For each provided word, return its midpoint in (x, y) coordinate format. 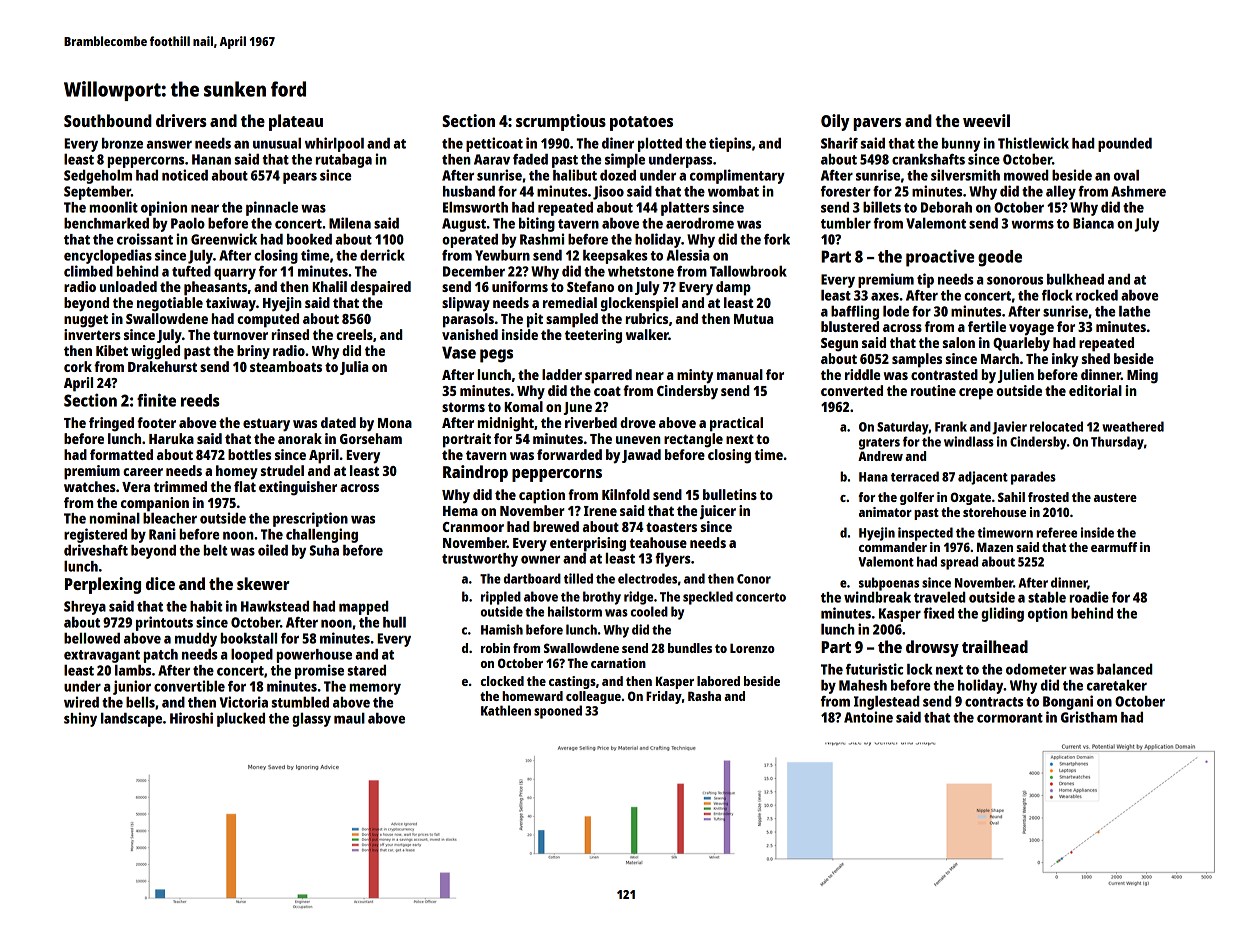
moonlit (114, 207)
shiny (80, 719)
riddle (862, 374)
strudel (282, 470)
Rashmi (542, 239)
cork (78, 366)
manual (740, 374)
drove (638, 422)
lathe (1134, 311)
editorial (1095, 390)
